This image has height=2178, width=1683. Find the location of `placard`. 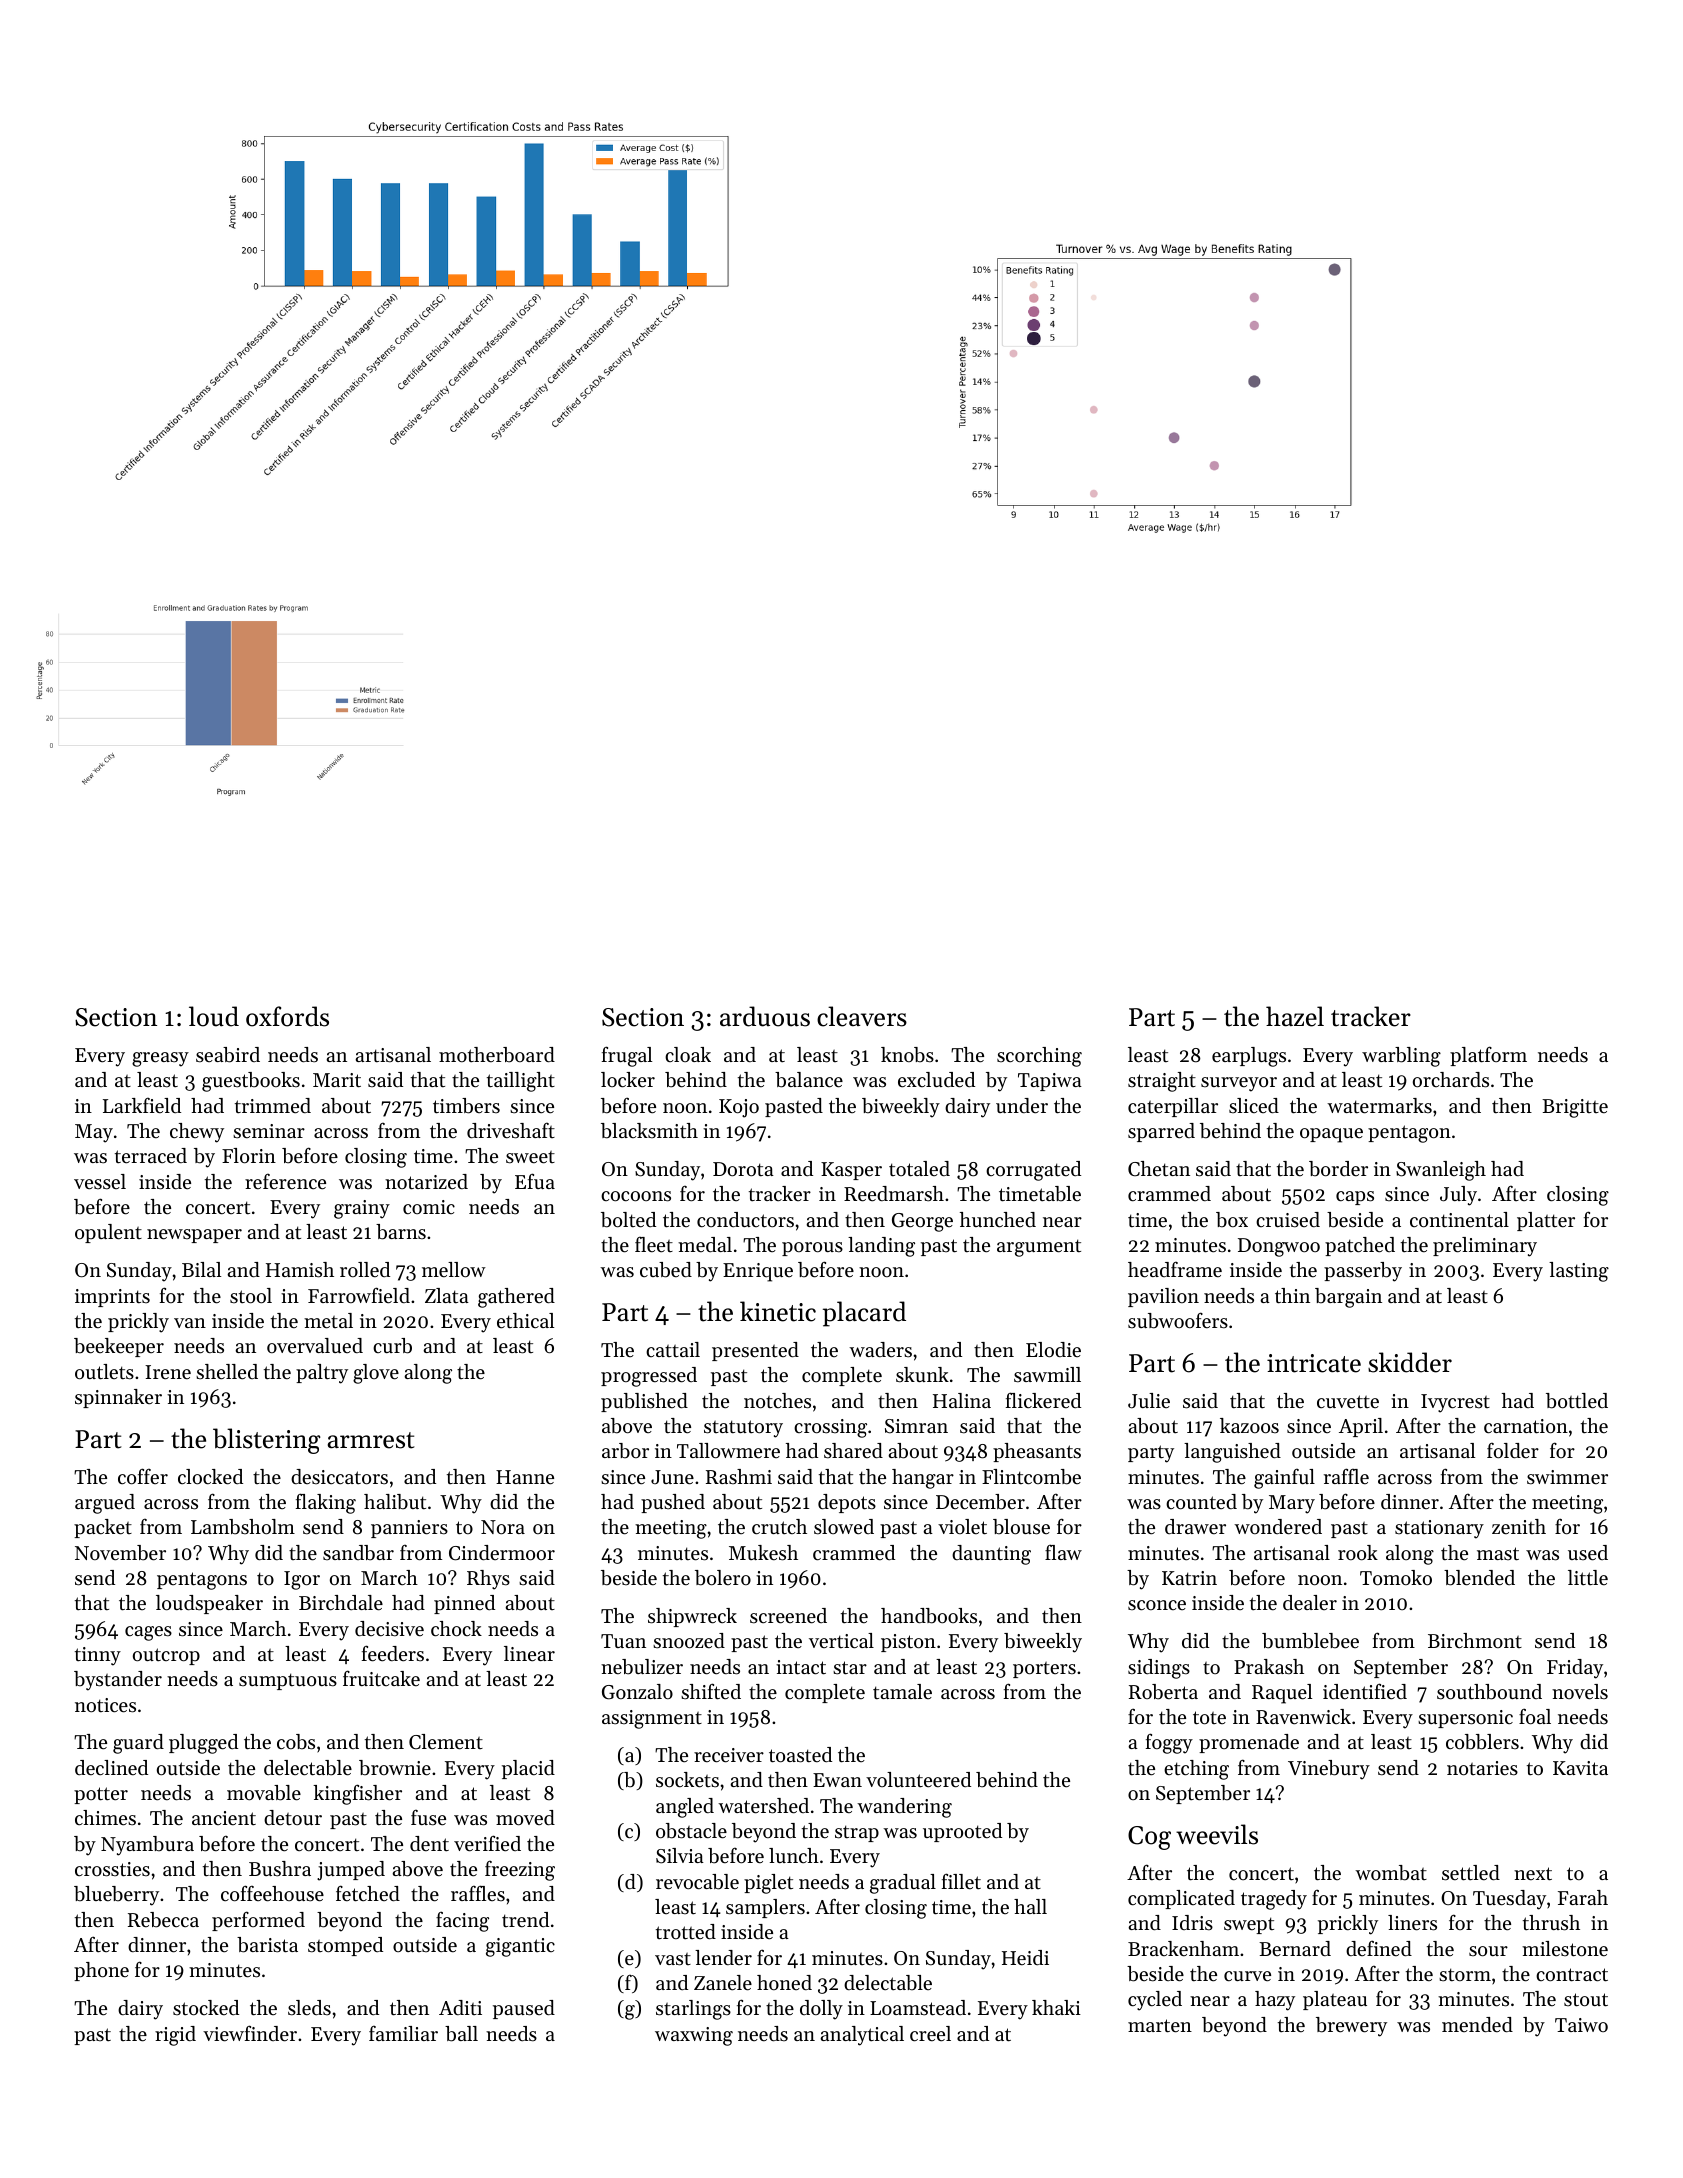

placard is located at coordinates (864, 1314).
